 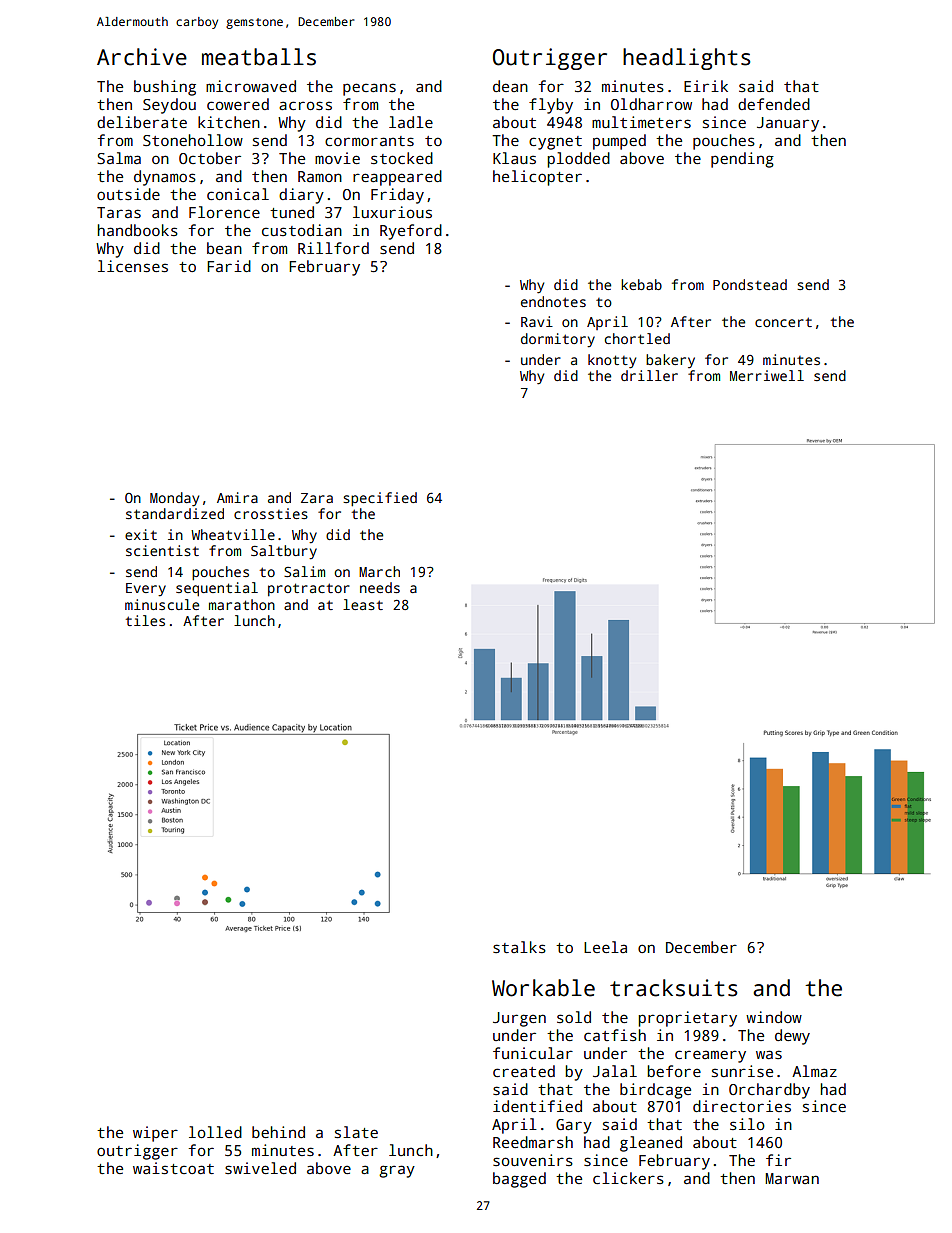 What do you see at coordinates (686, 59) in the screenshot?
I see `headlights` at bounding box center [686, 59].
